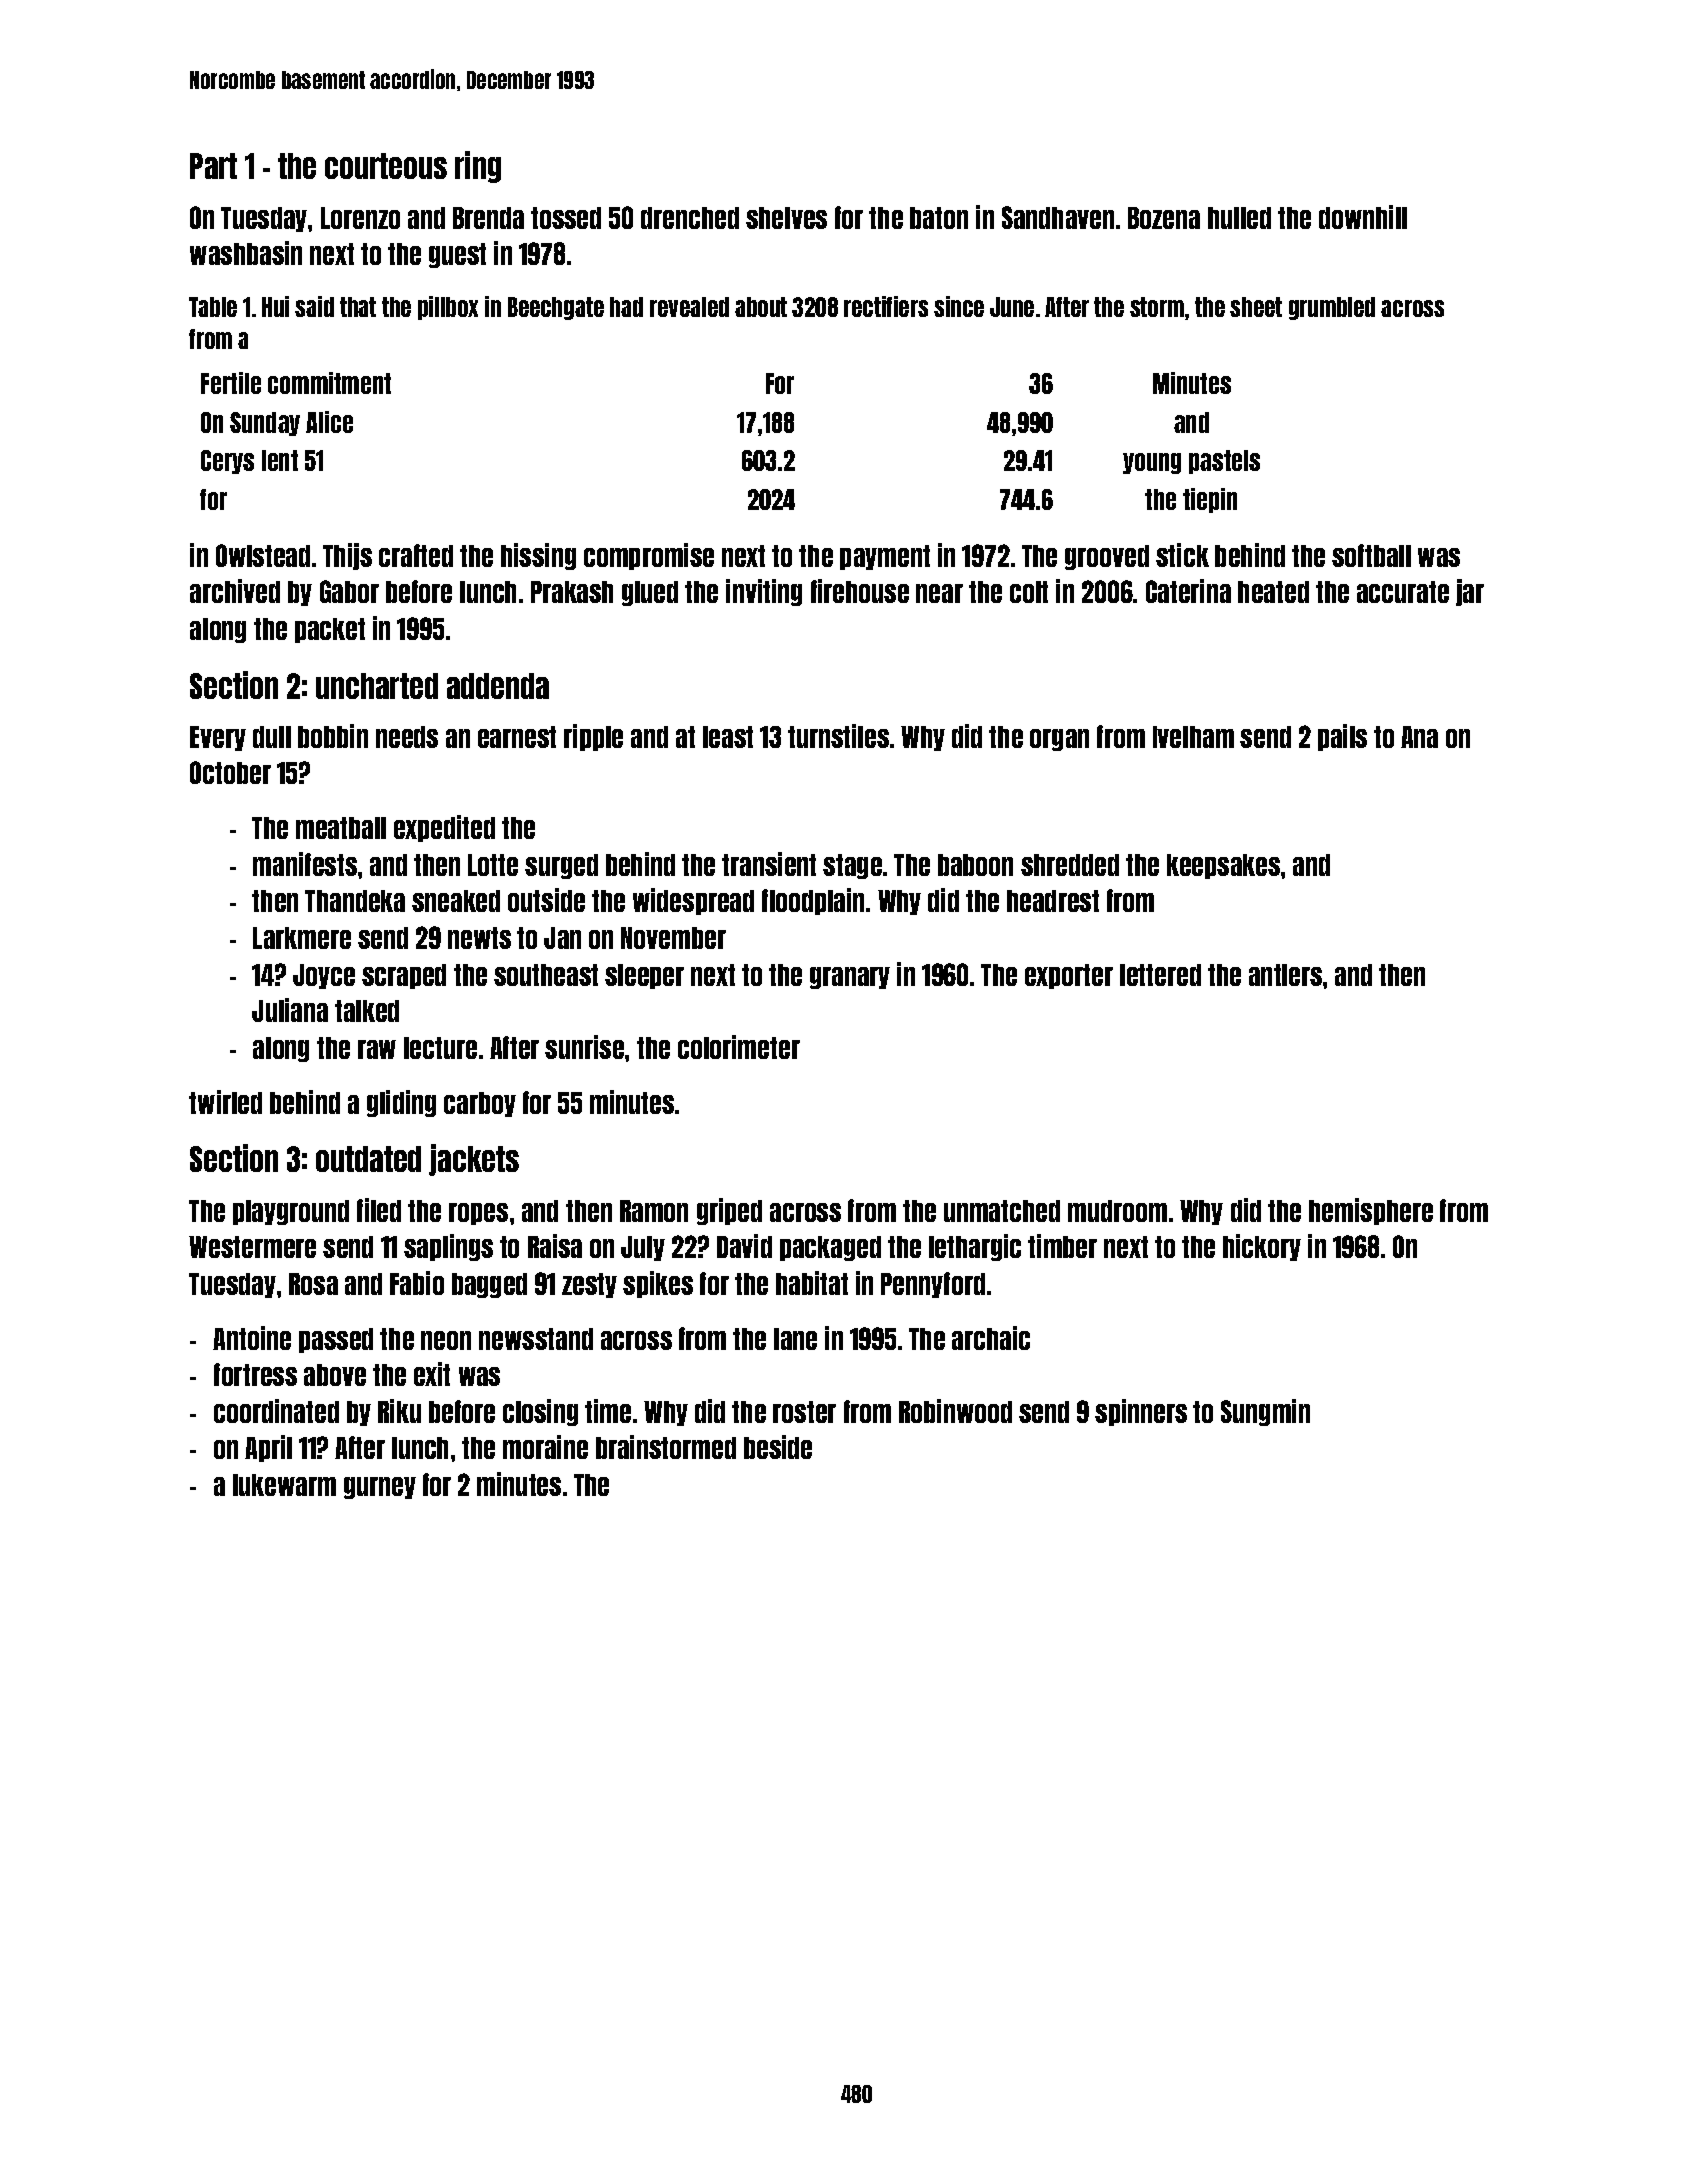  Describe the element at coordinates (358, 307) in the screenshot. I see `that` at that location.
